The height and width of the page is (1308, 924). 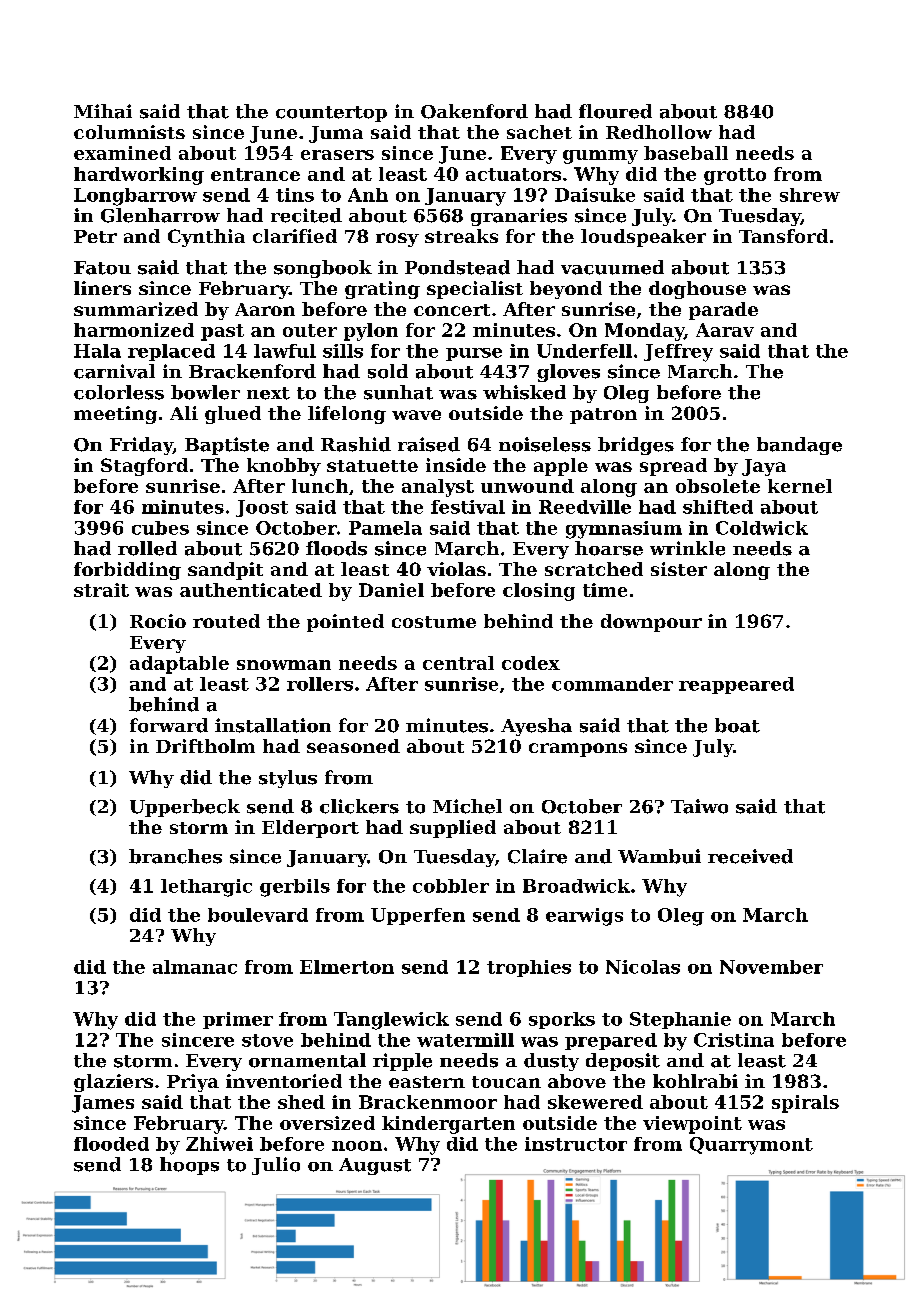 I want to click on floured, so click(x=615, y=111).
